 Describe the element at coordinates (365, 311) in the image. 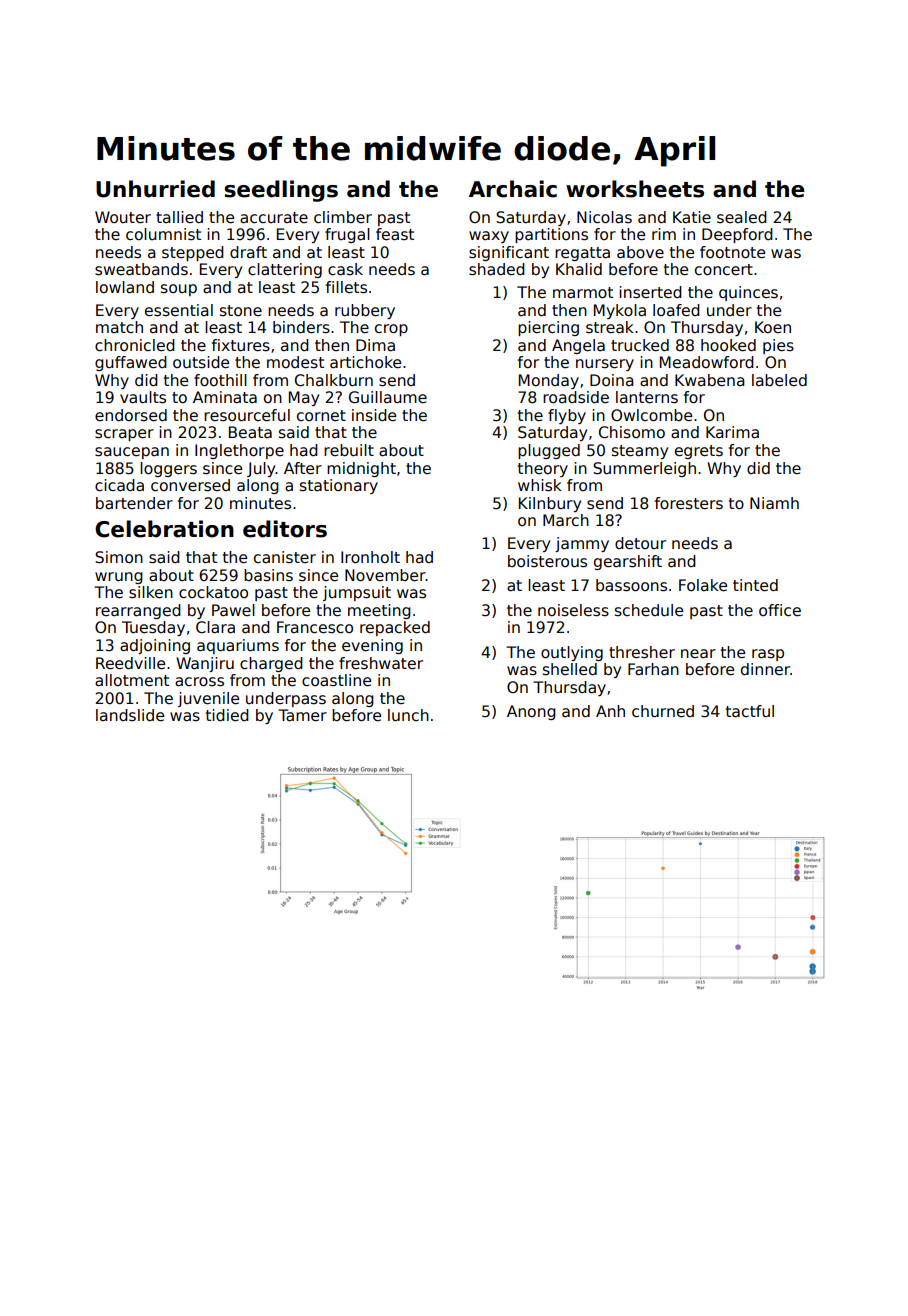

I see `rubbery` at that location.
